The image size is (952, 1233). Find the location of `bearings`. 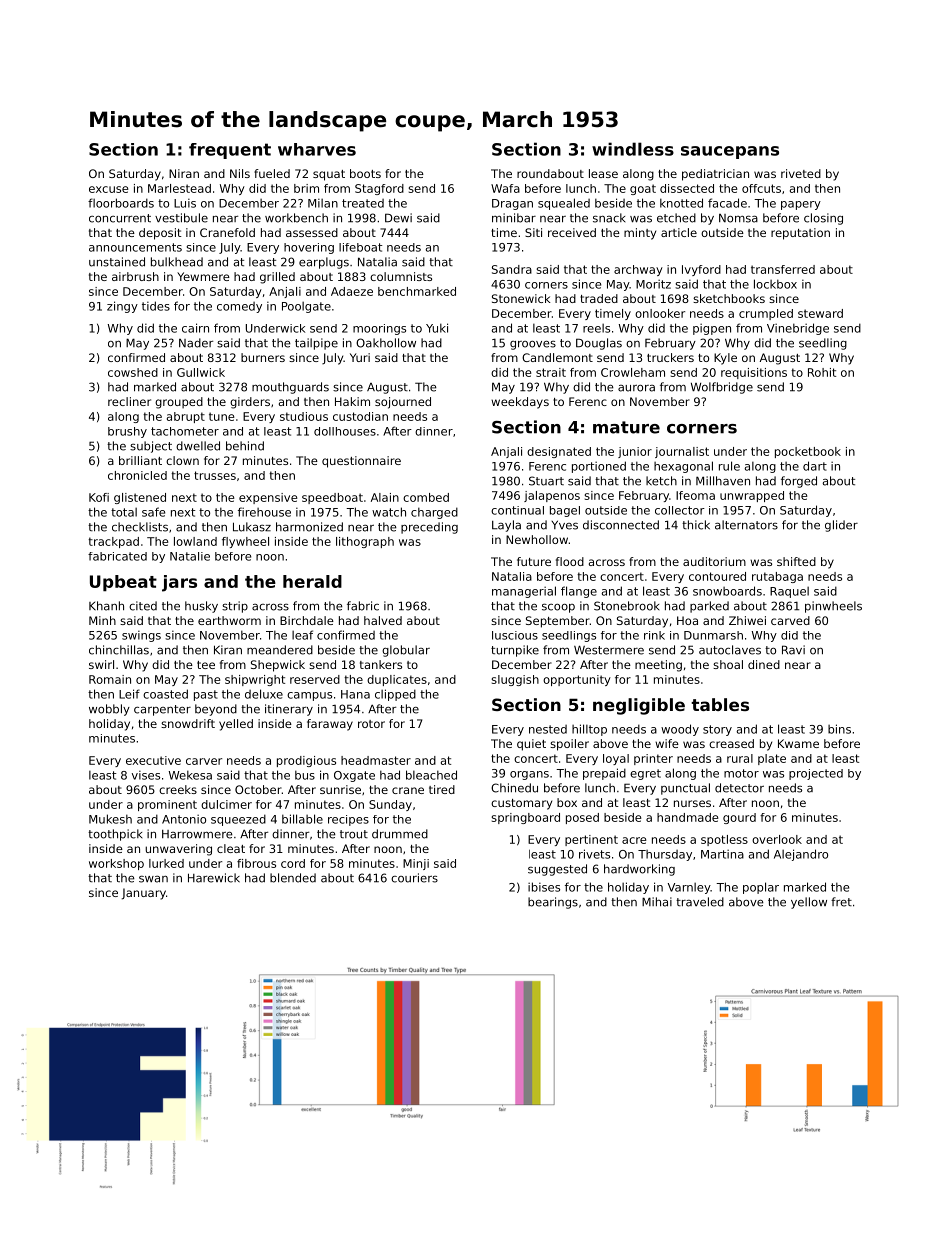

bearings is located at coordinates (553, 903).
